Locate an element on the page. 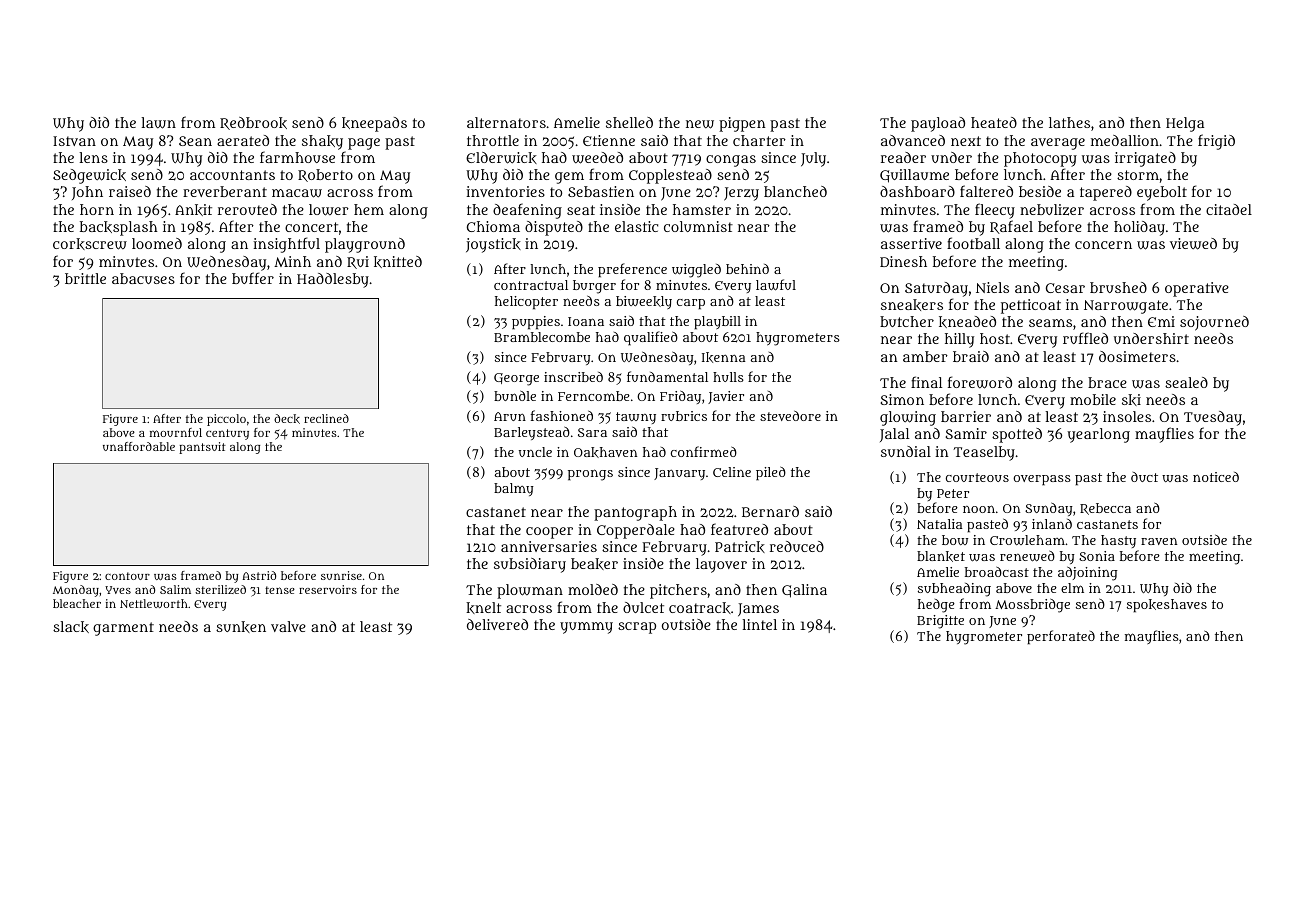  July is located at coordinates (813, 159).
